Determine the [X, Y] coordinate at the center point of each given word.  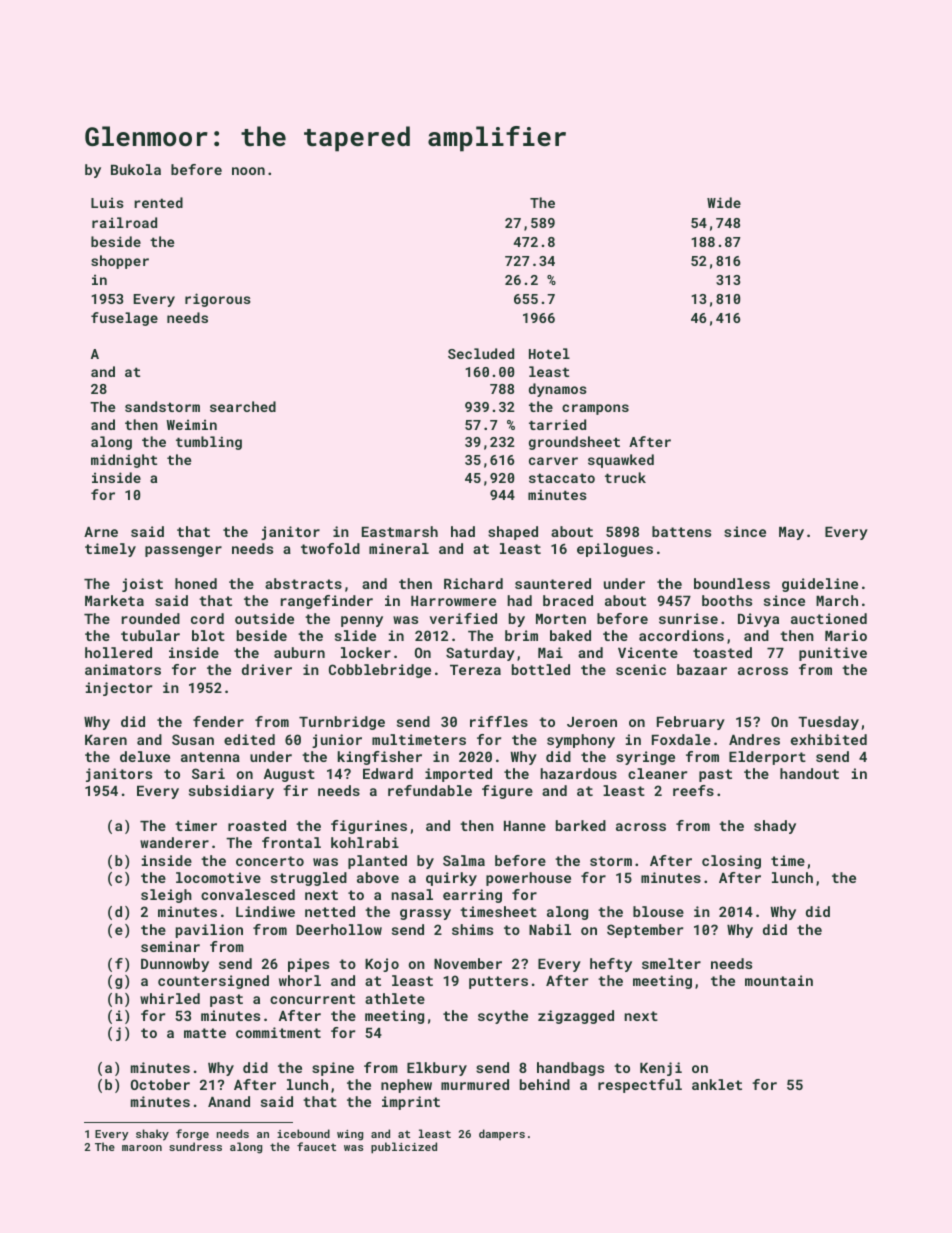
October [160, 1084]
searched [243, 406]
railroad [124, 222]
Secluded [481, 353]
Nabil [550, 929]
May [791, 533]
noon [248, 171]
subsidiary [231, 792]
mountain [779, 980]
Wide [724, 202]
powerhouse [528, 879]
